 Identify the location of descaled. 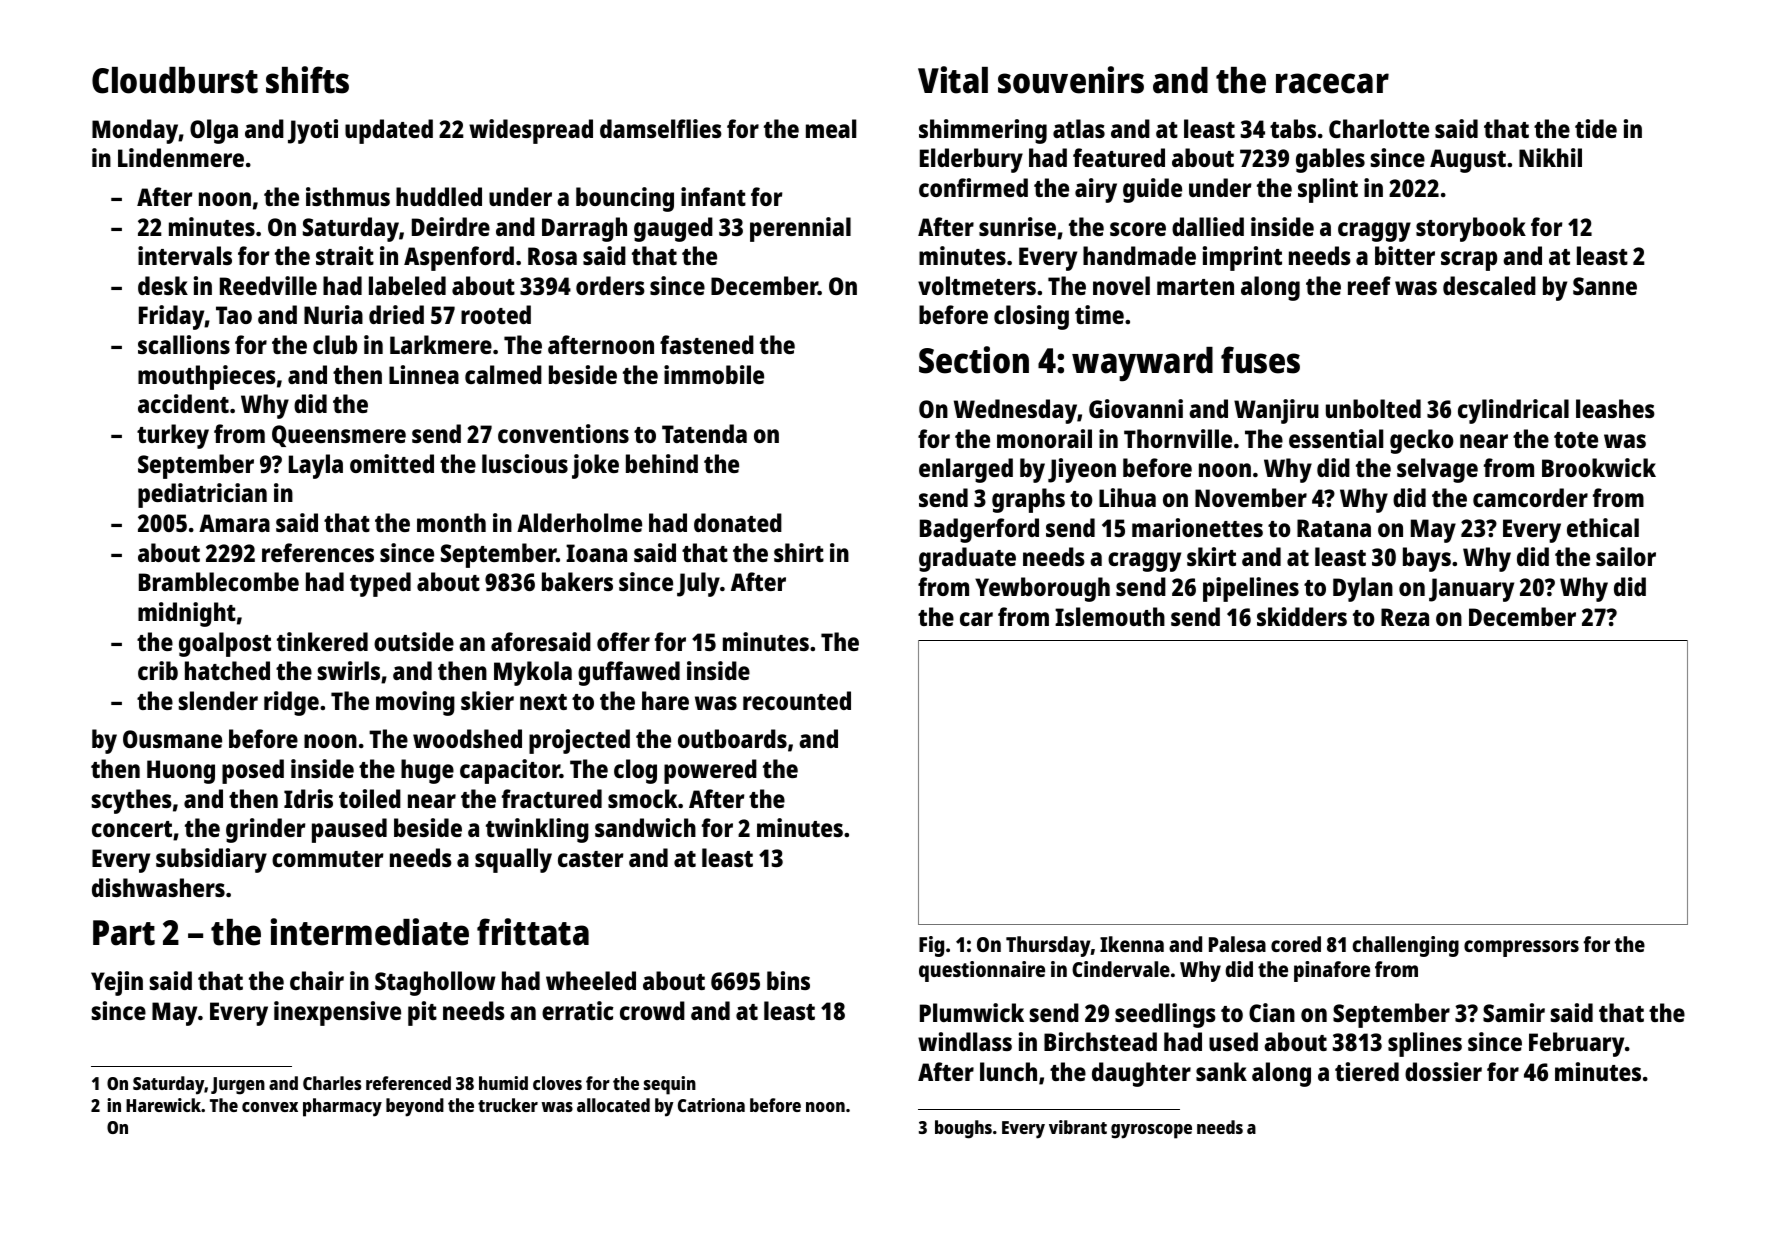
(1489, 285).
